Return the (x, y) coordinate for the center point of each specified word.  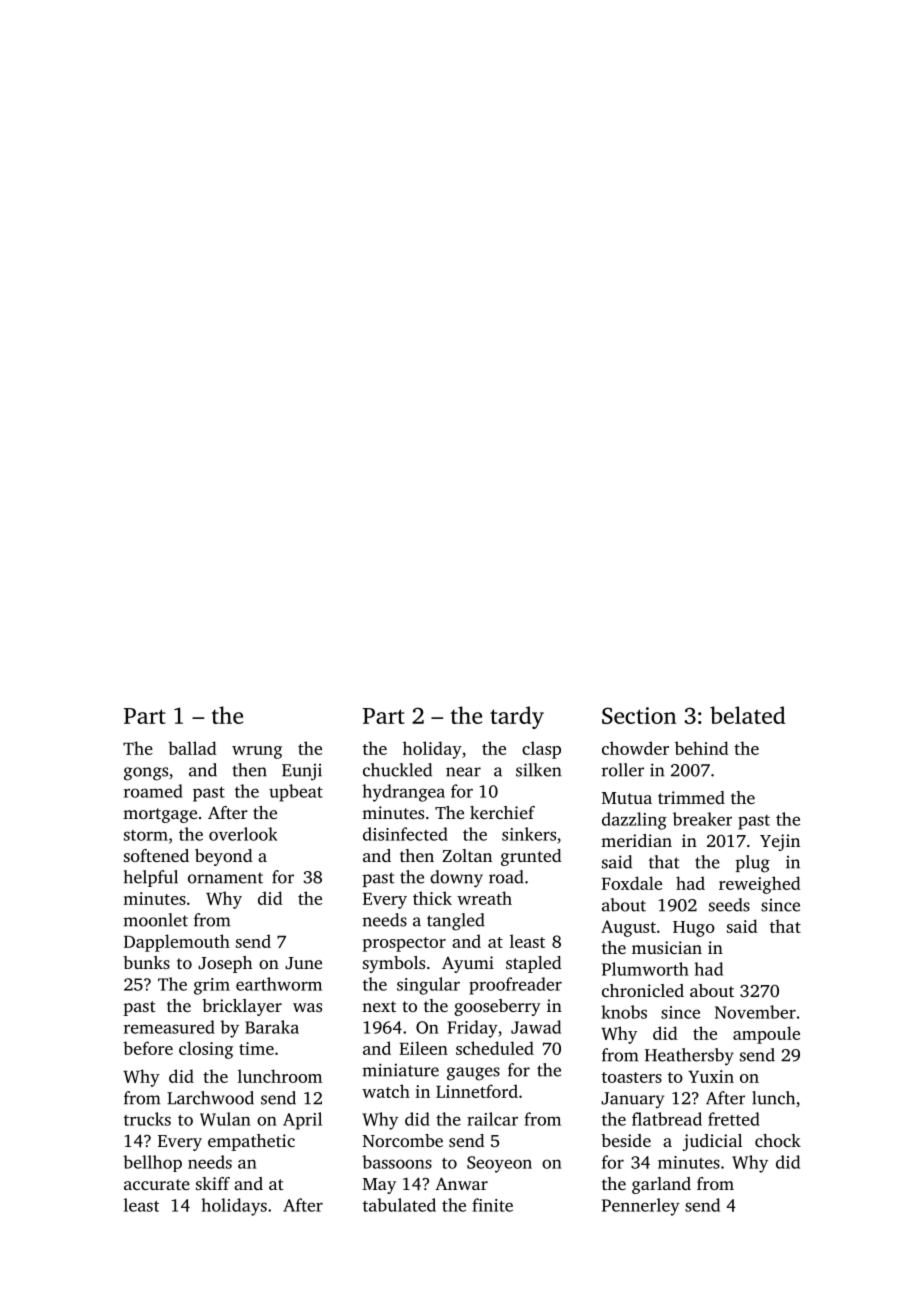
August (628, 928)
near (463, 772)
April (302, 1121)
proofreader (515, 986)
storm (146, 835)
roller (623, 770)
